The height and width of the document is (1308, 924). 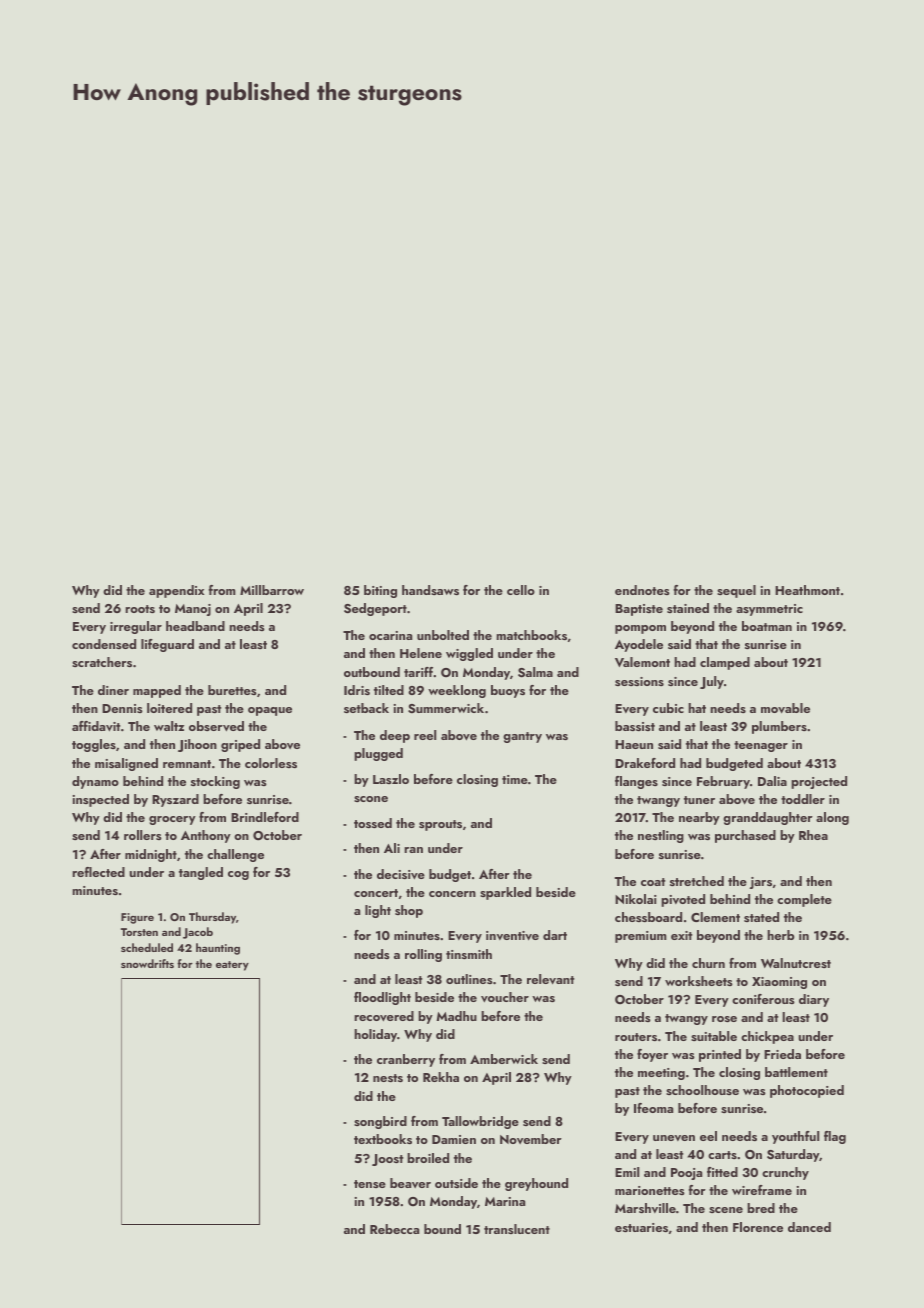 I want to click on boatman, so click(x=767, y=626).
